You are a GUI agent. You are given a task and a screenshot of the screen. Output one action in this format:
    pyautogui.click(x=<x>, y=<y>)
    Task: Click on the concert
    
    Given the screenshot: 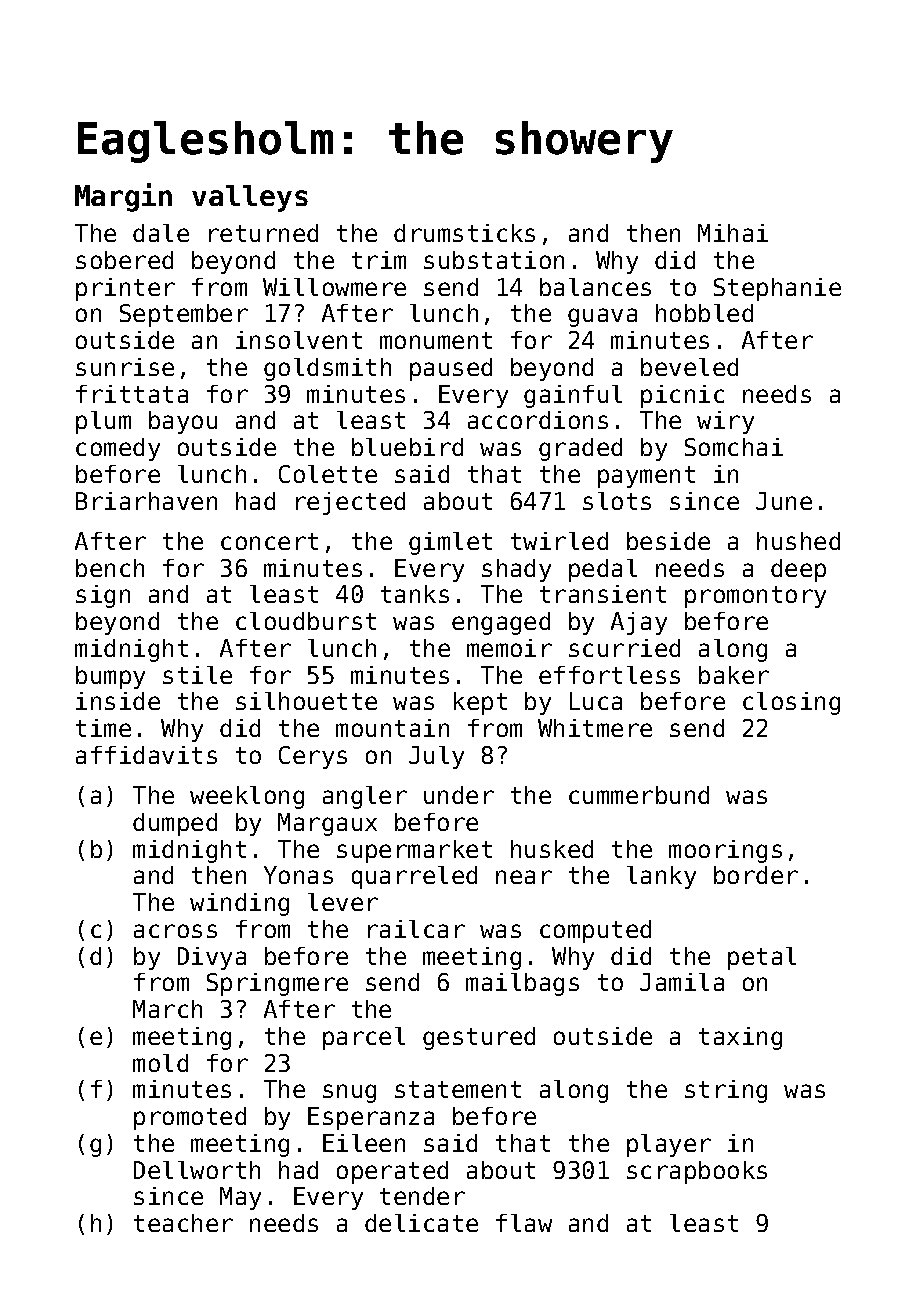 What is the action you would take?
    pyautogui.click(x=269, y=541)
